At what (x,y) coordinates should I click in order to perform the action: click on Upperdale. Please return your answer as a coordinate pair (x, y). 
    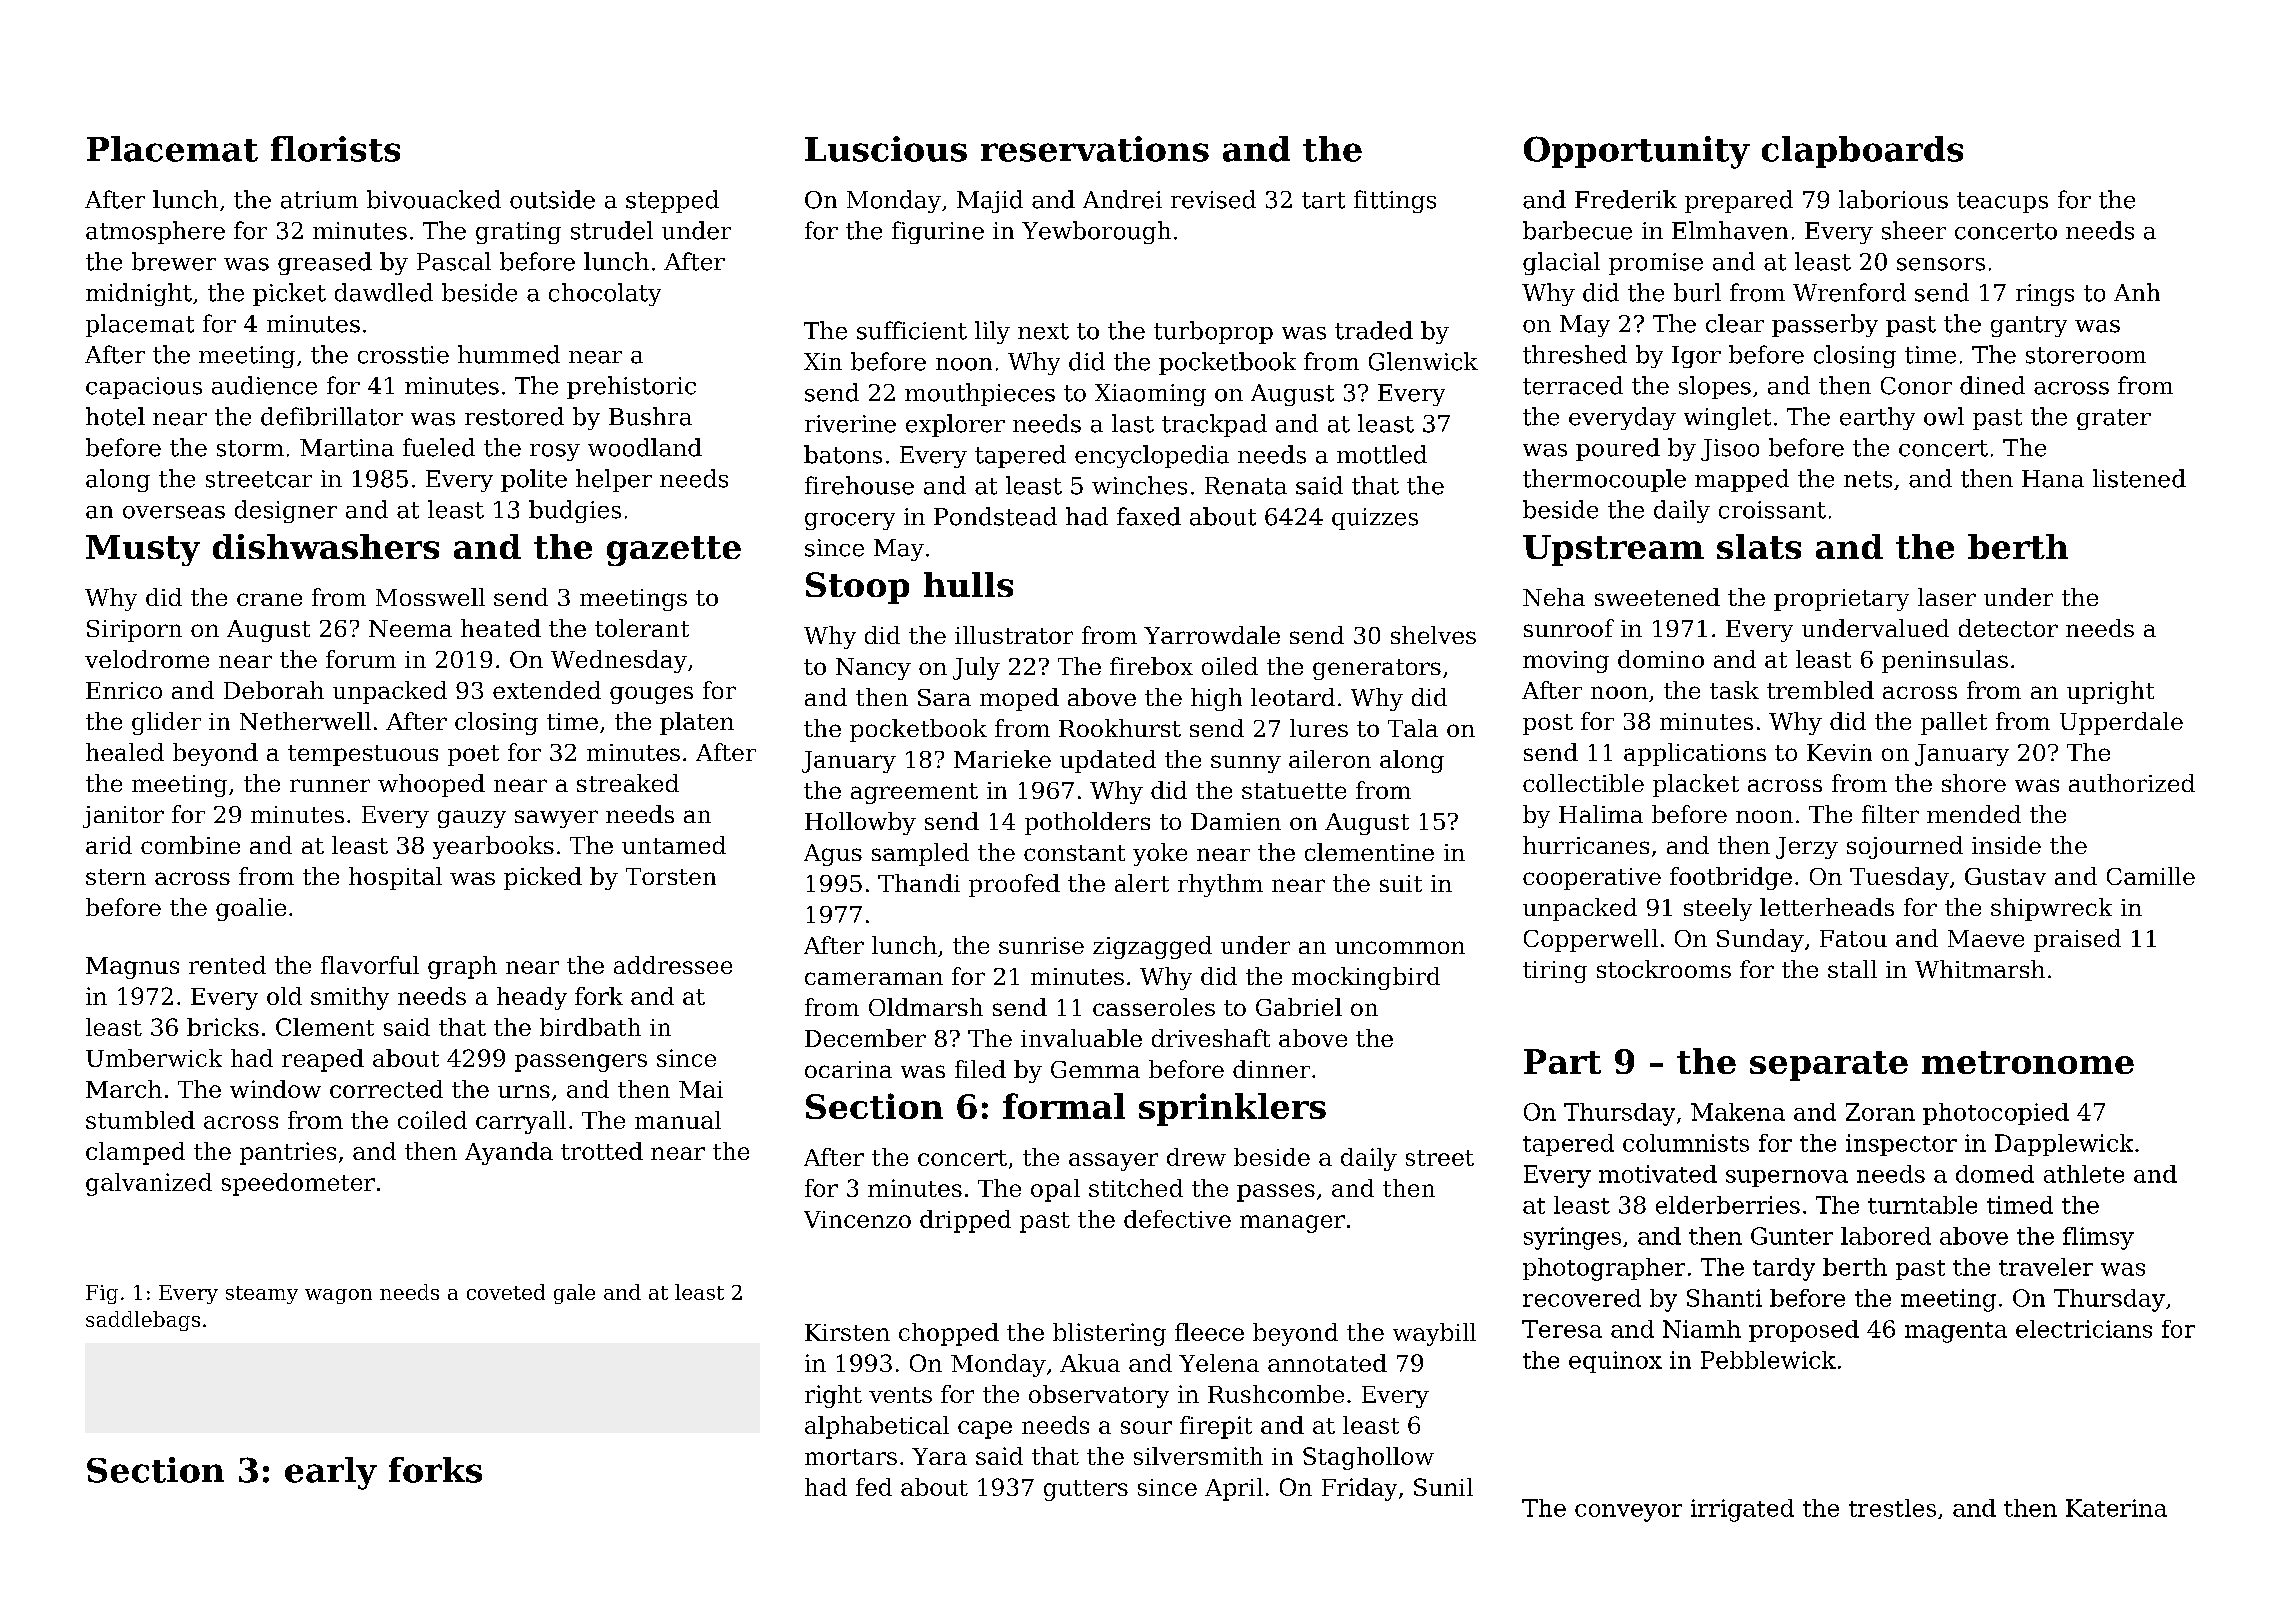
    Looking at the image, I should click on (2121, 723).
